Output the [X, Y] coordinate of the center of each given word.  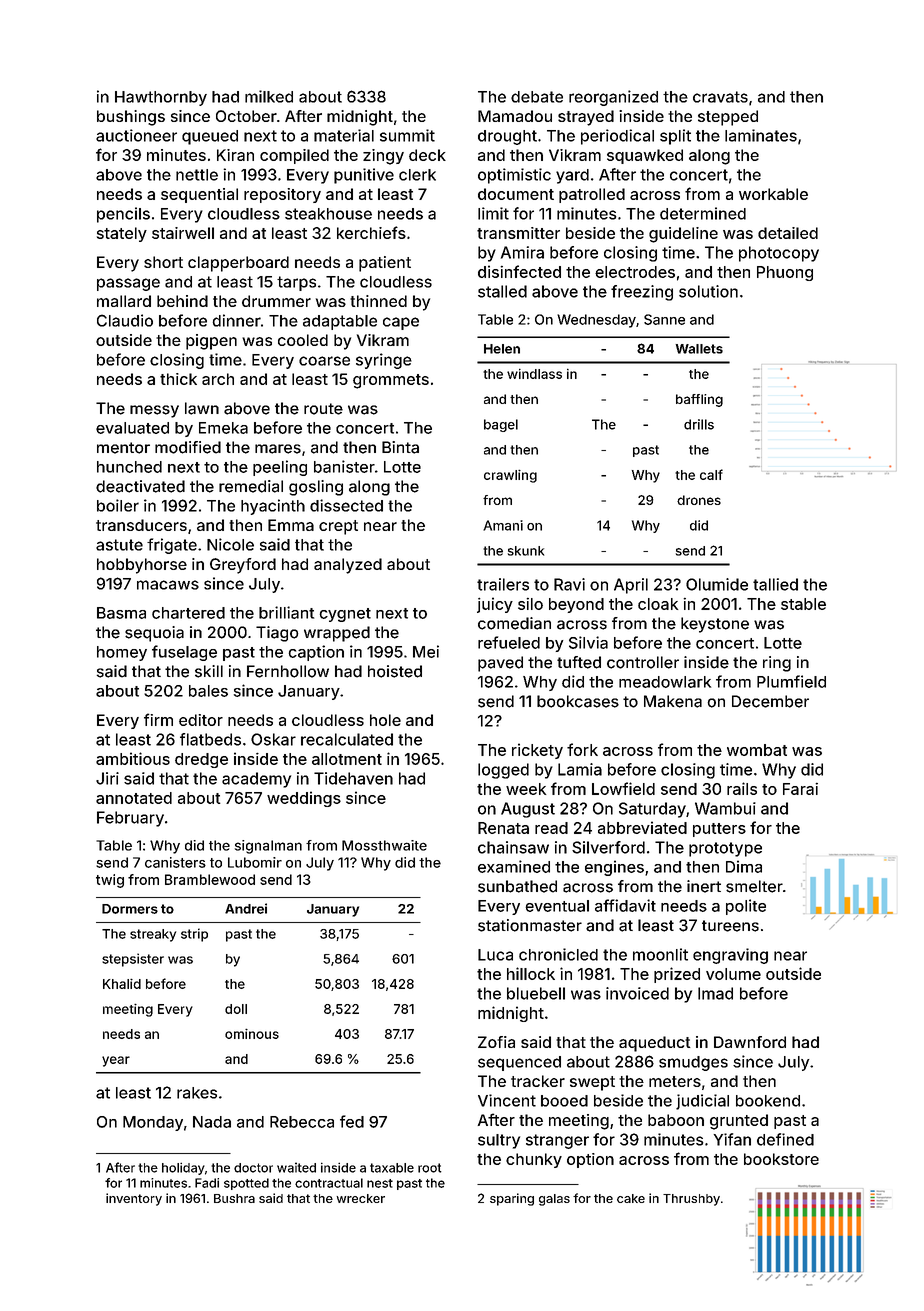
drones [699, 500]
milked [269, 96]
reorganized [613, 98]
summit [407, 135]
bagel [501, 425]
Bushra [234, 1198]
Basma [121, 613]
